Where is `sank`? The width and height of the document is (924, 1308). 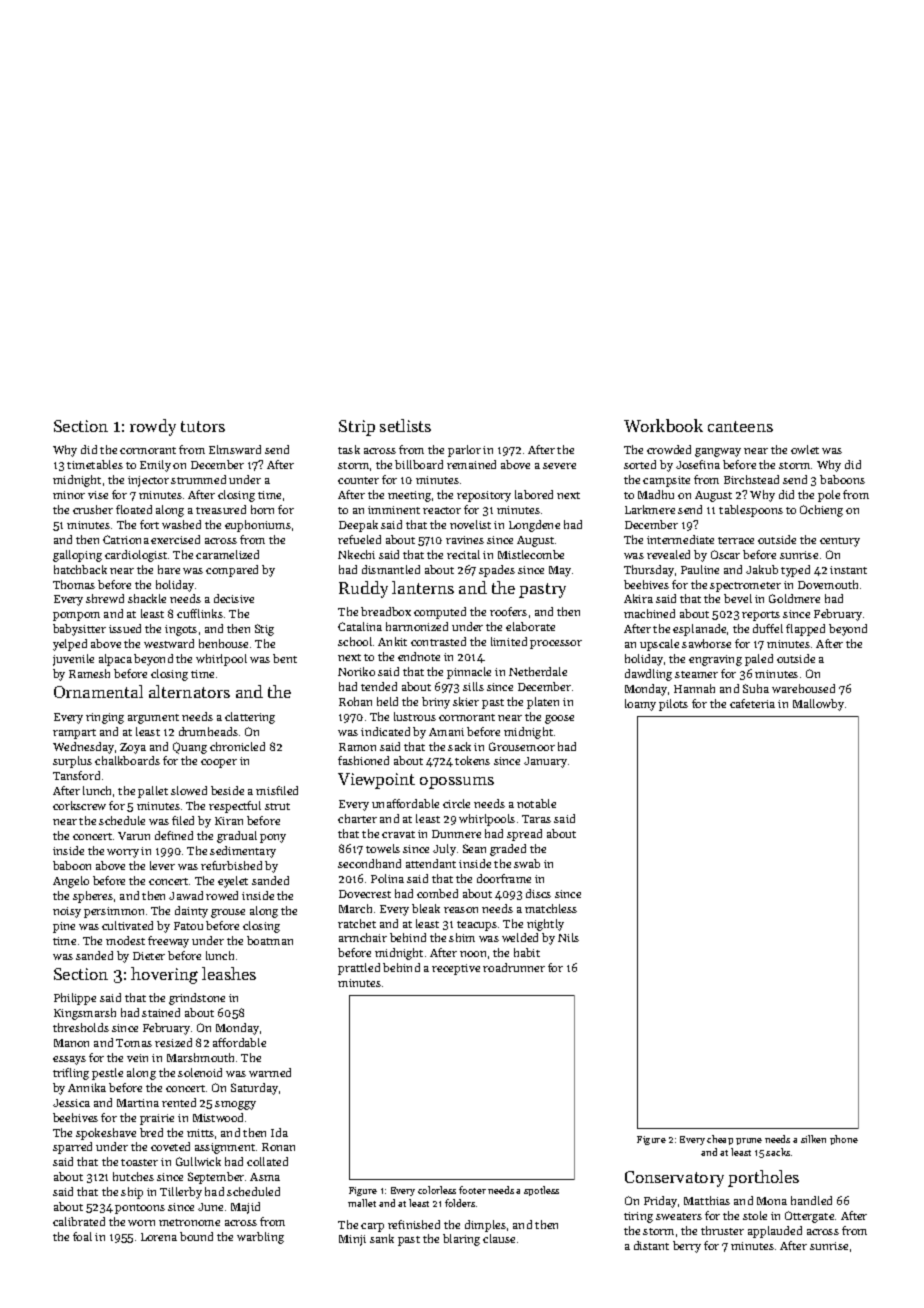
sank is located at coordinates (382, 1238).
